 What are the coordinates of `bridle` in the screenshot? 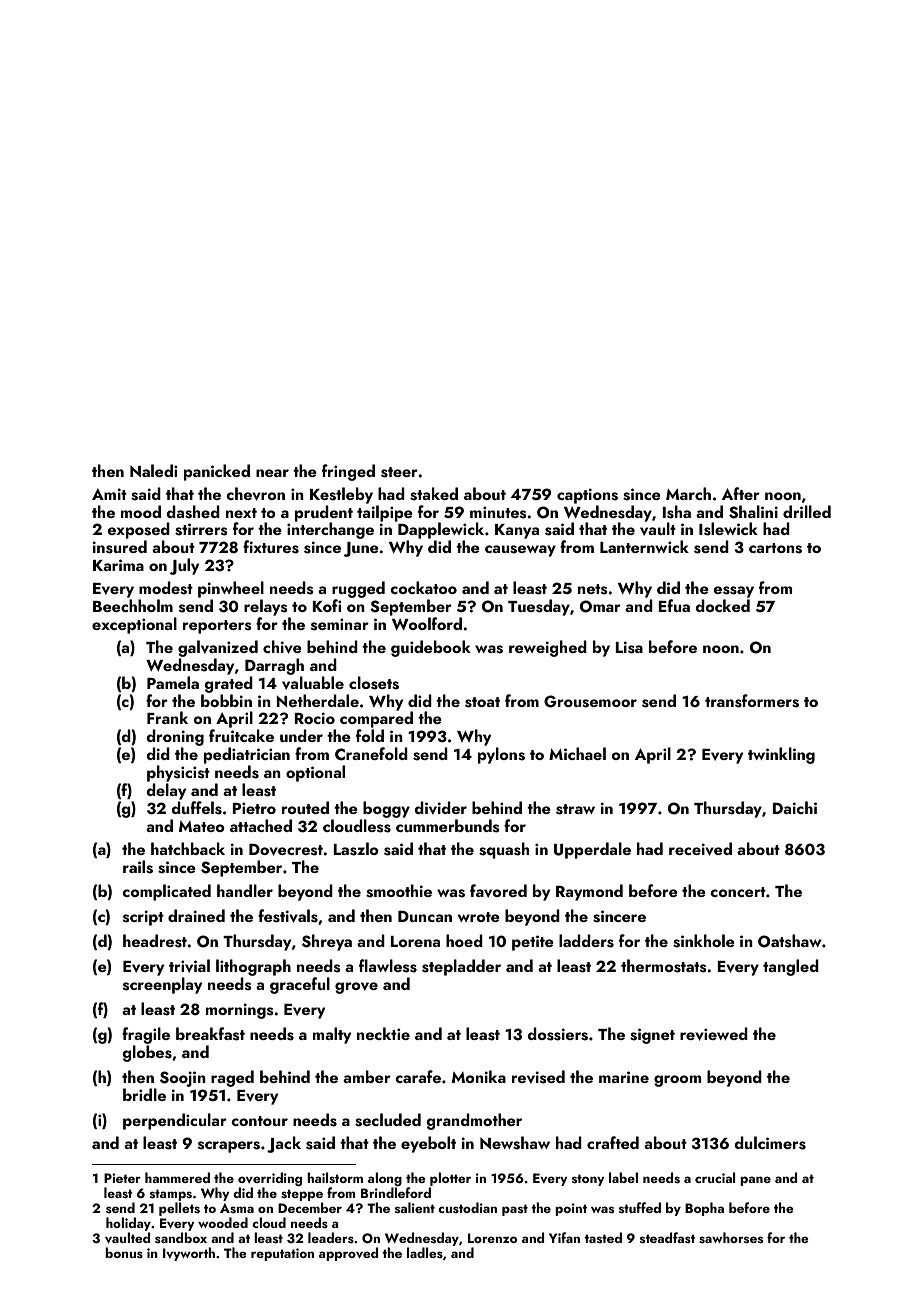 It's located at (144, 1094).
